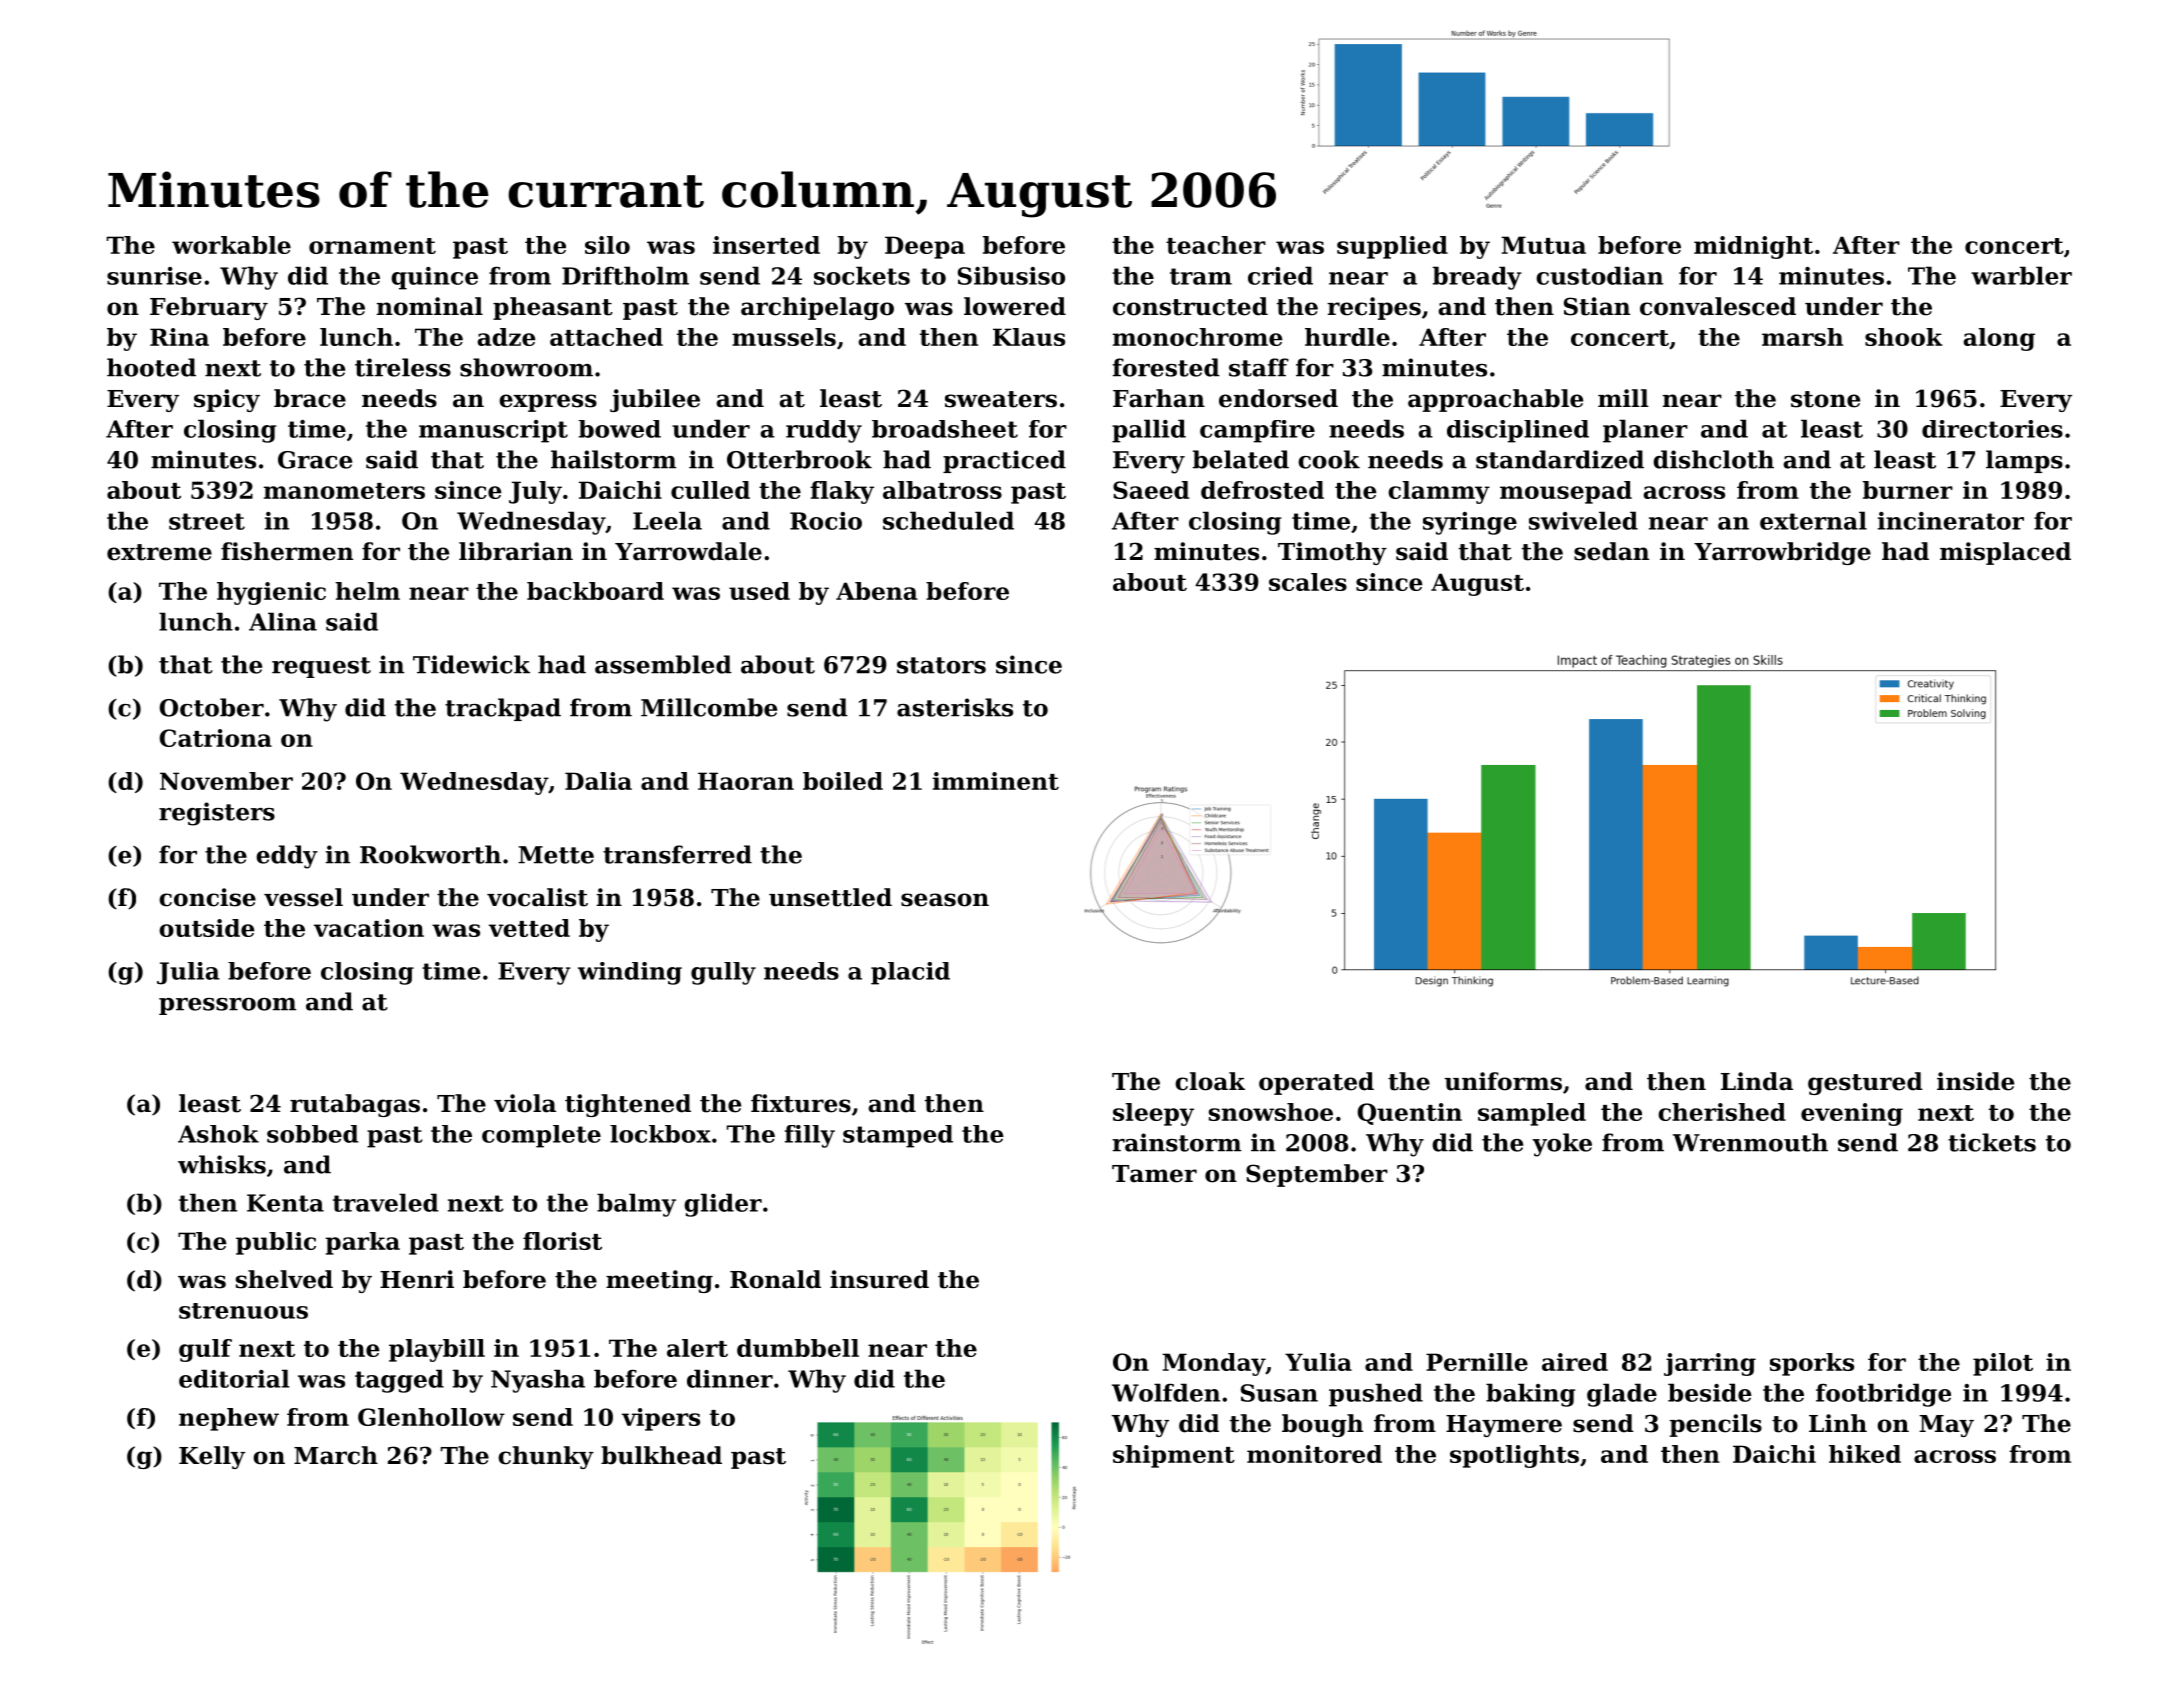  What do you see at coordinates (212, 1457) in the screenshot?
I see `Kelly` at bounding box center [212, 1457].
